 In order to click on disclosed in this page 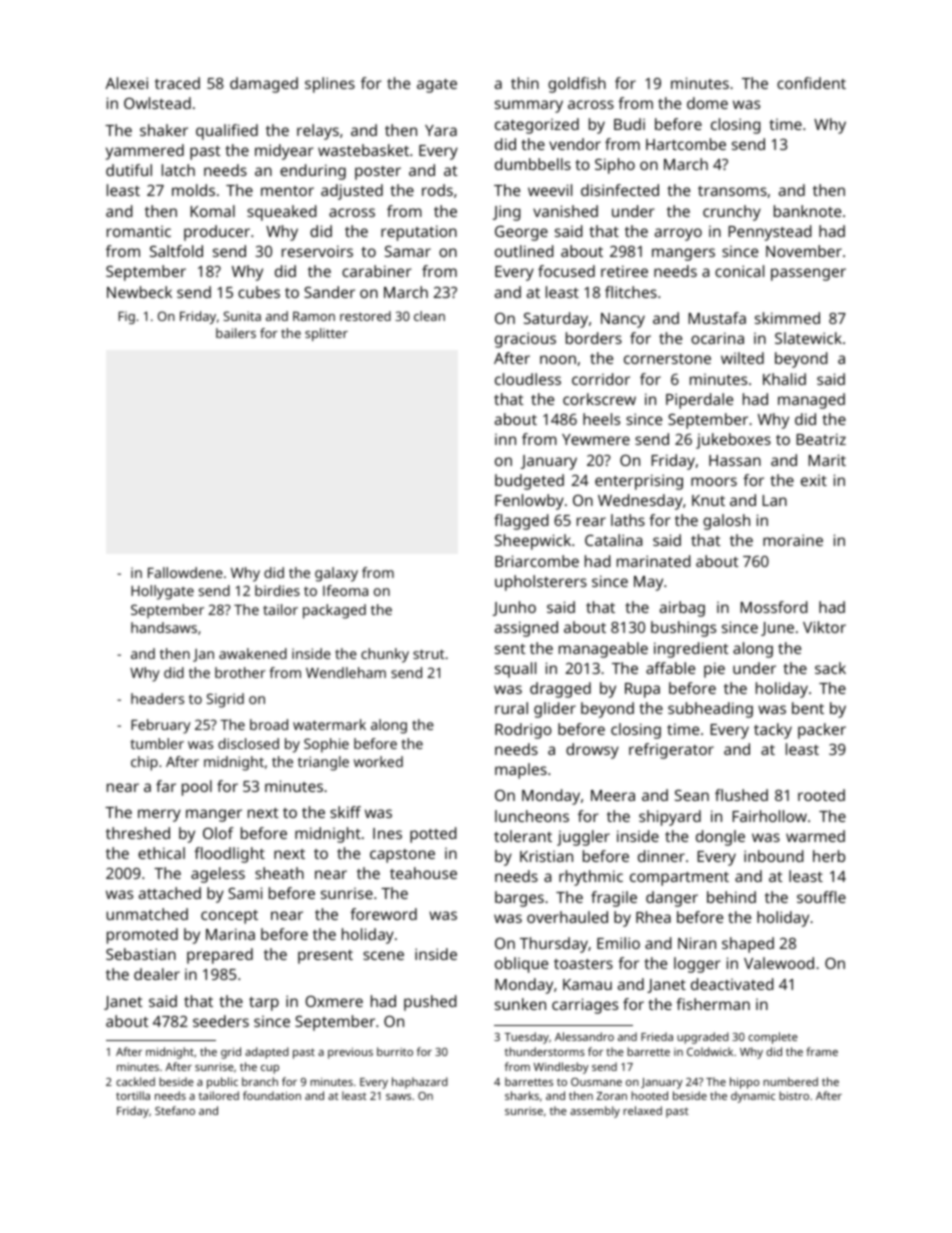, I will do `click(248, 743)`.
